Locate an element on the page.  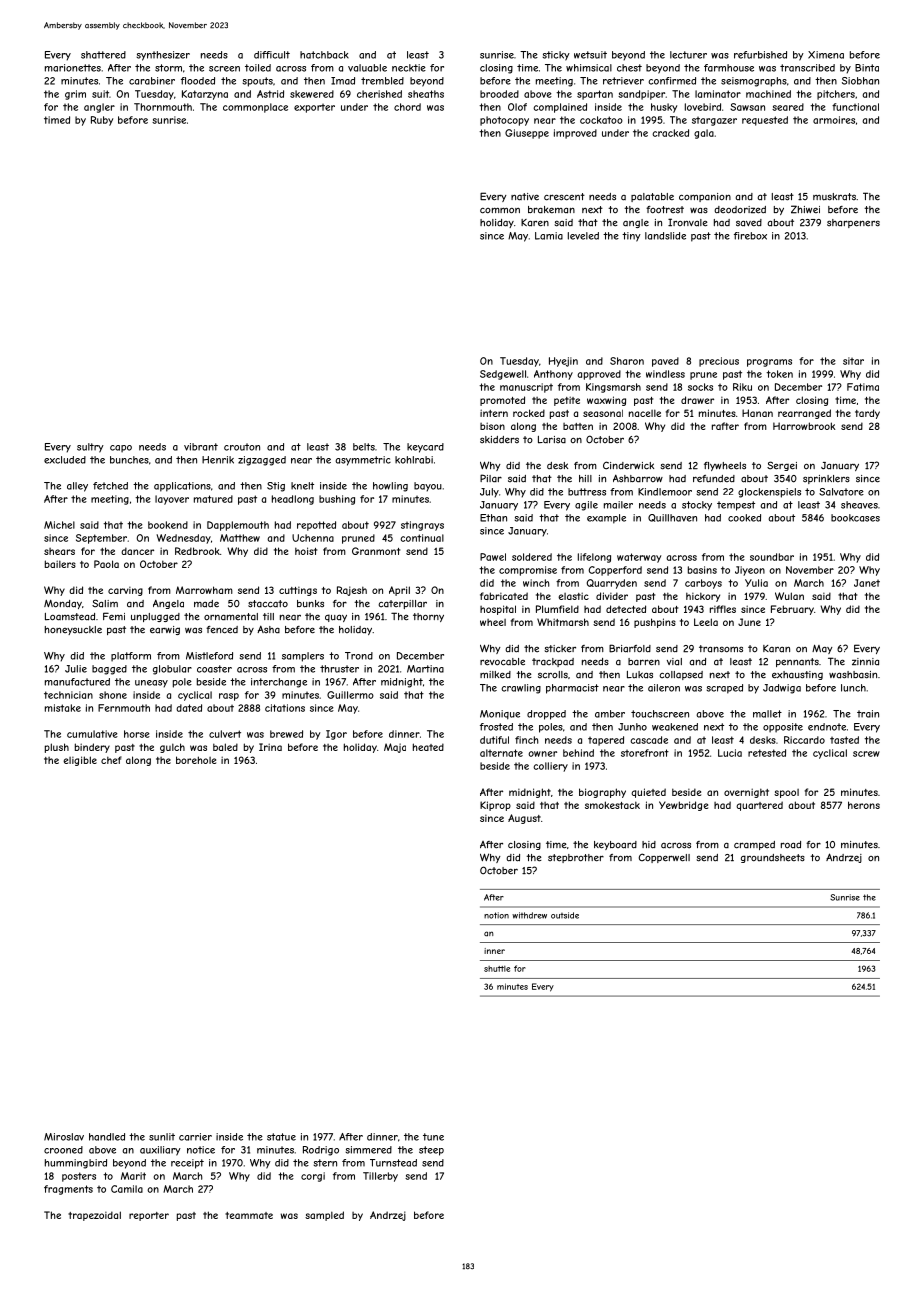
difficult is located at coordinates (272, 55).
